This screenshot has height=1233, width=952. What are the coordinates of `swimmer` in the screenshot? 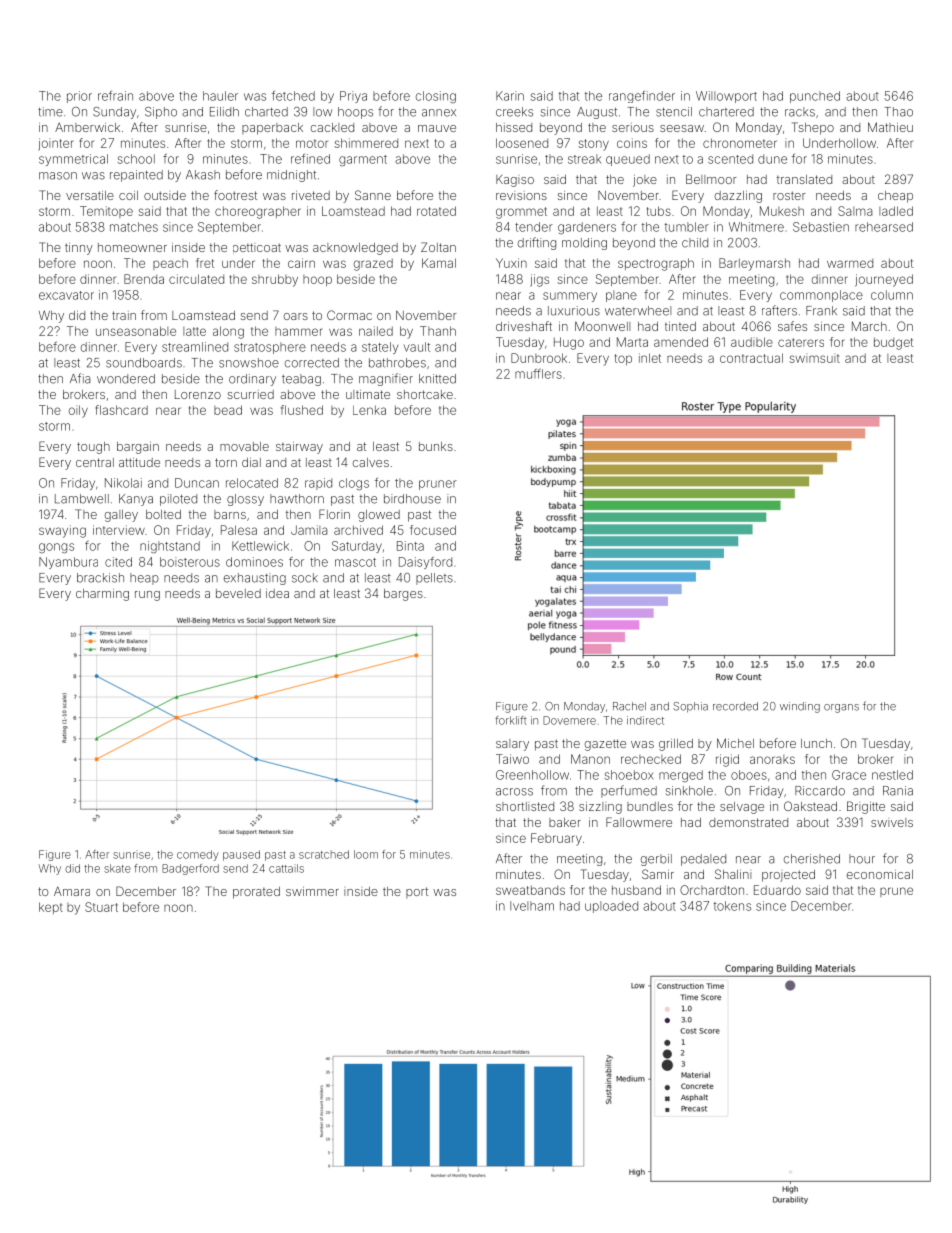 It's located at (312, 891).
